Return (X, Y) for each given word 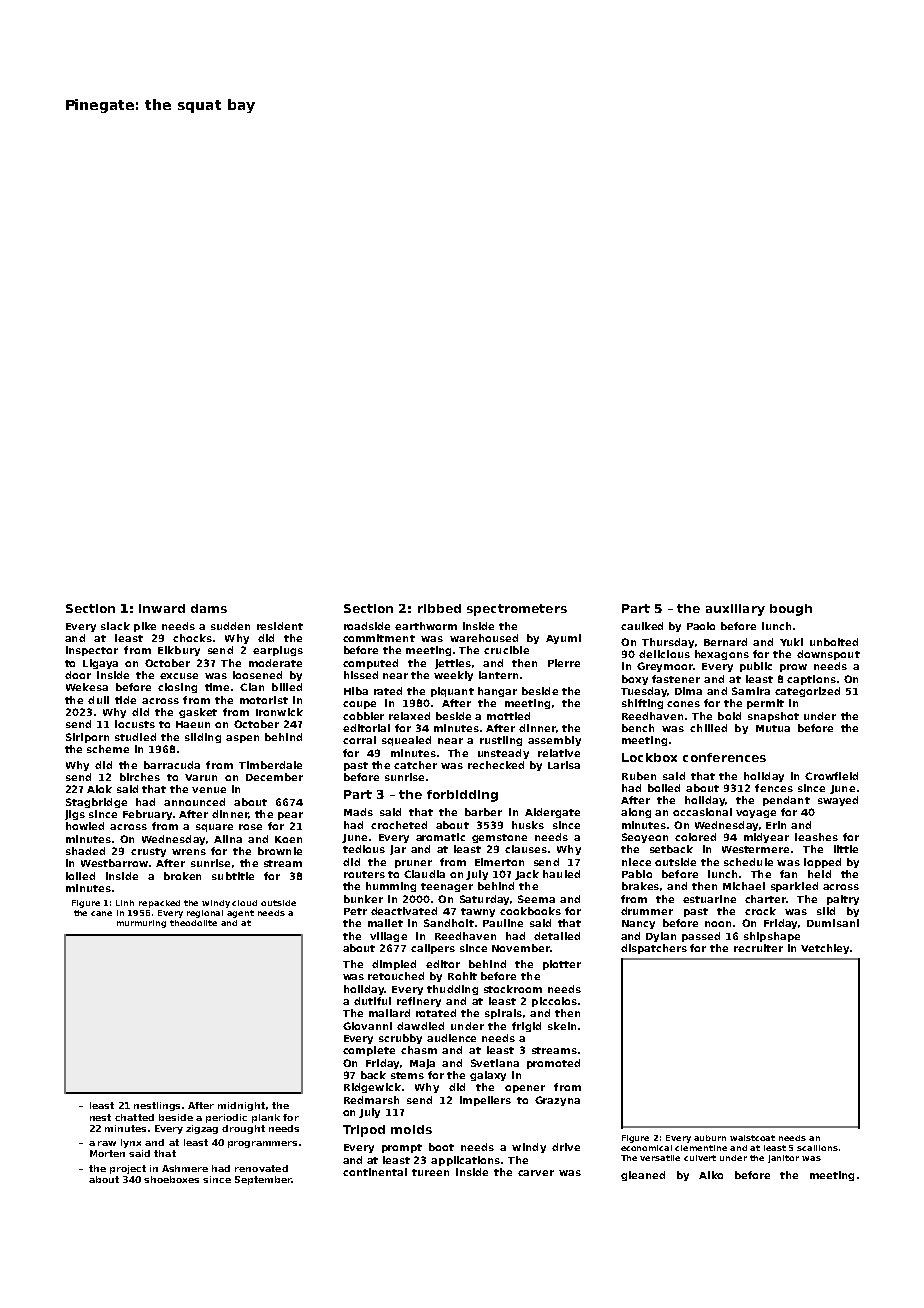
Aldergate (552, 813)
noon (718, 924)
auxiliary (735, 610)
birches (140, 777)
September (263, 1180)
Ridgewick (372, 1088)
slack (115, 626)
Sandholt (449, 923)
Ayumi (563, 639)
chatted (134, 1117)
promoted (553, 1064)
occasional (702, 812)
